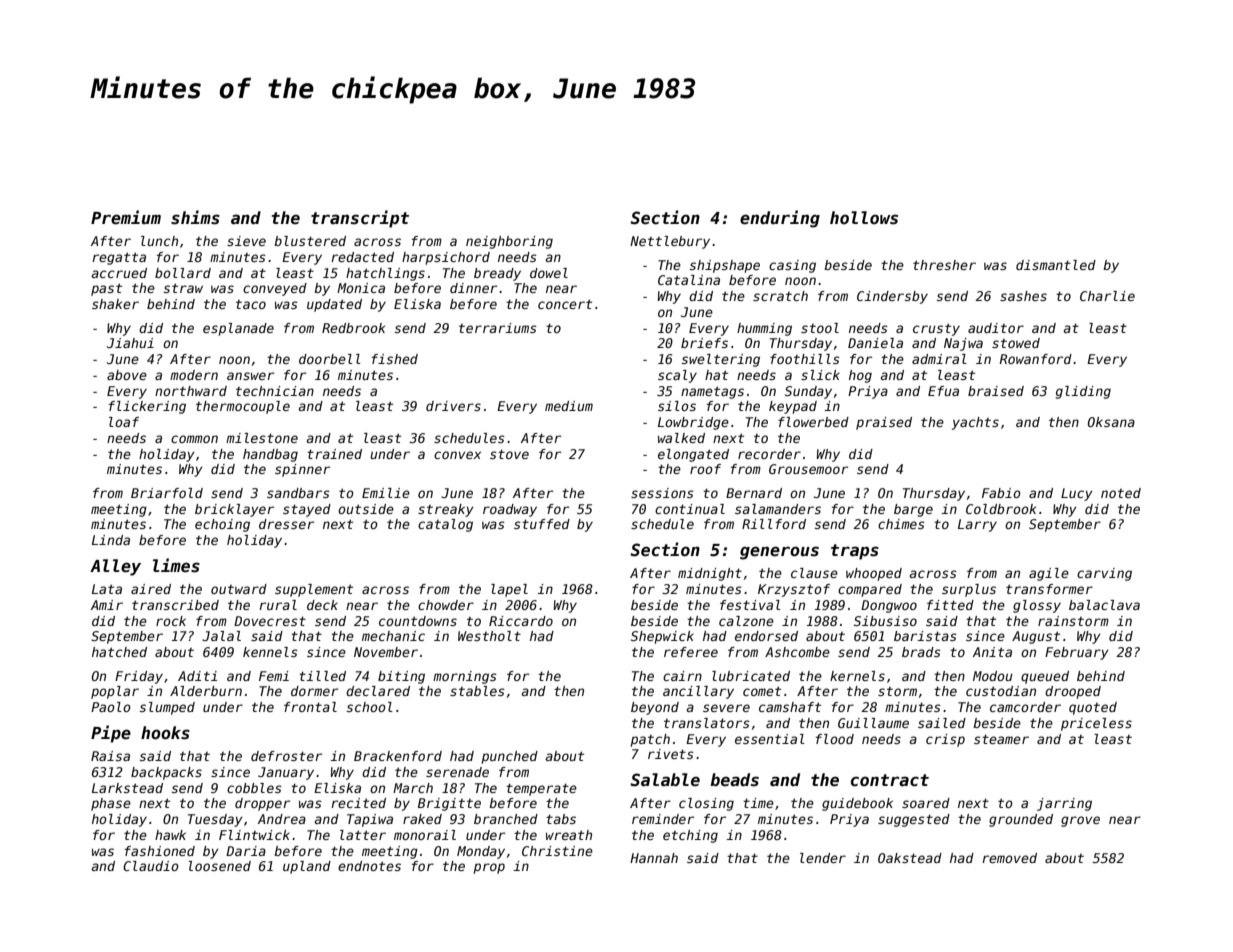 Image resolution: width=1233 pixels, height=952 pixels. Describe the element at coordinates (1056, 265) in the image. I see `dismantled` at that location.
